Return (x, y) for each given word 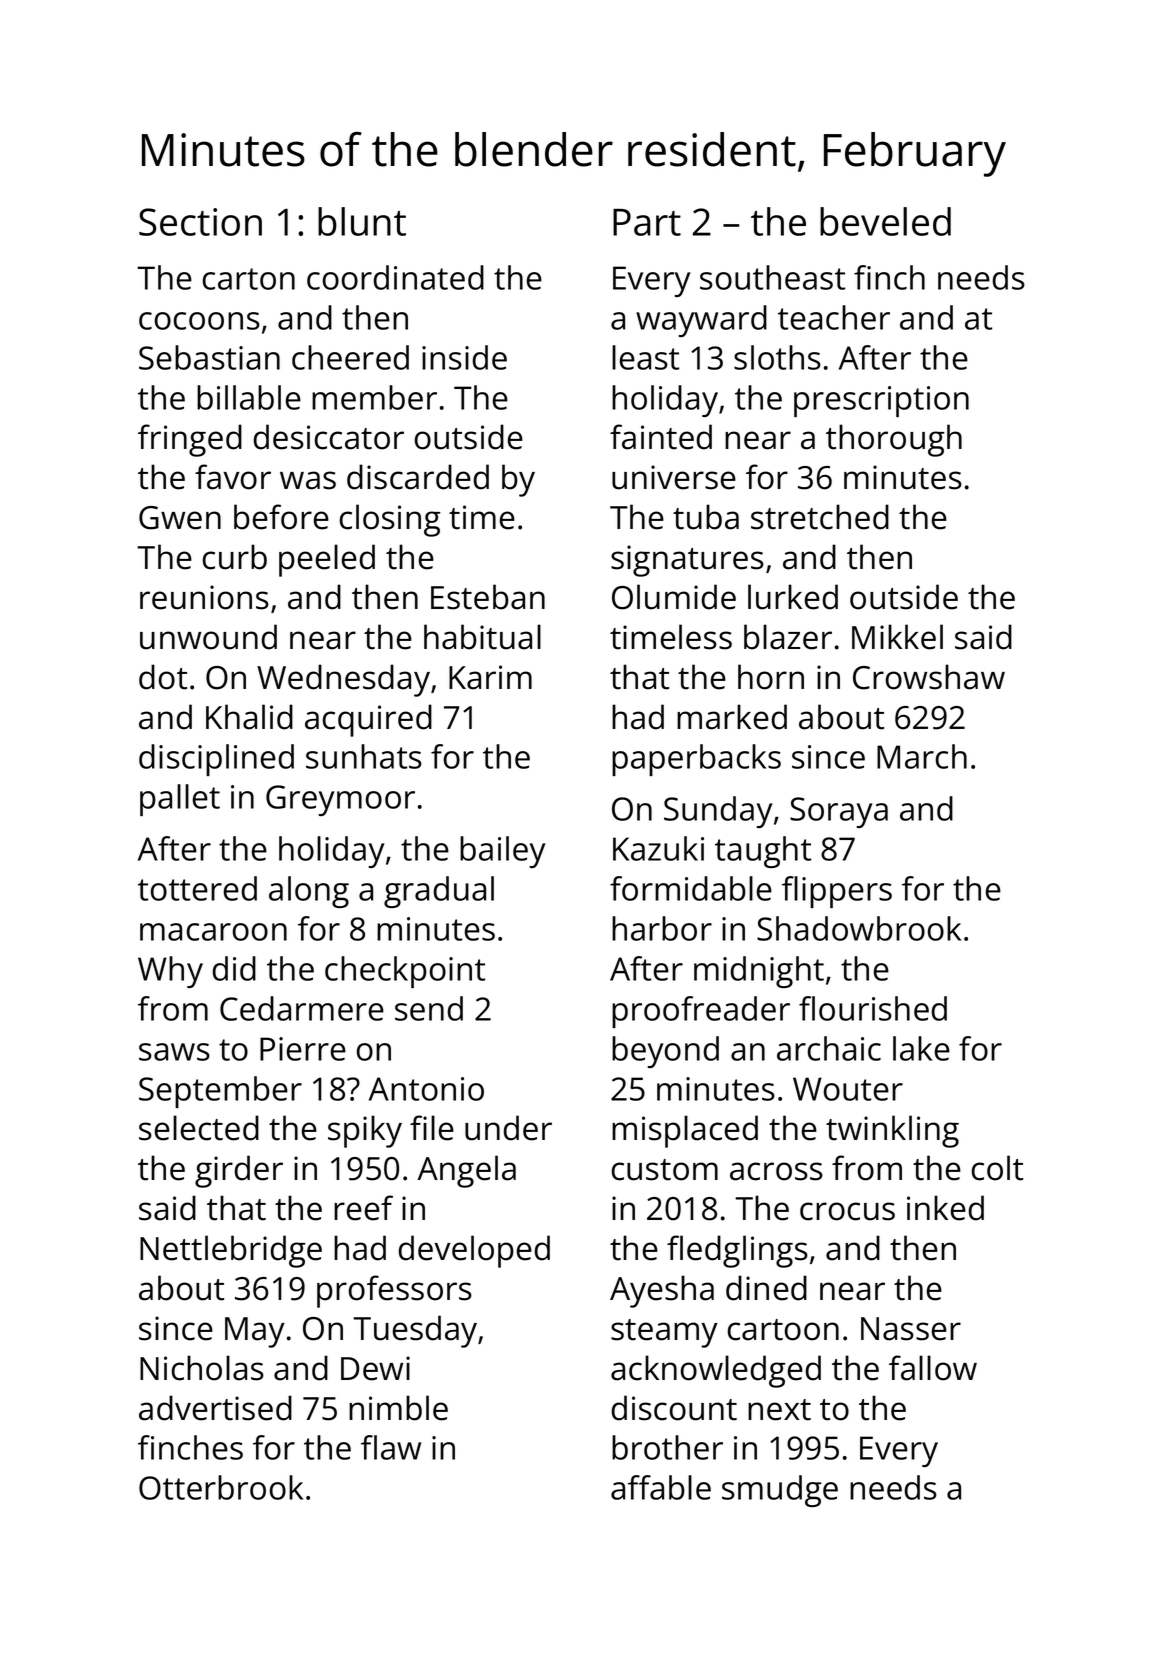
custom (665, 1170)
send (429, 1008)
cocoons (199, 321)
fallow (933, 1368)
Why (170, 972)
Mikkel (897, 637)
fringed (190, 440)
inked (945, 1208)
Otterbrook (221, 1487)
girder (239, 1171)
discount (674, 1408)
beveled (885, 221)
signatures (687, 561)
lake (921, 1048)
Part (647, 222)
